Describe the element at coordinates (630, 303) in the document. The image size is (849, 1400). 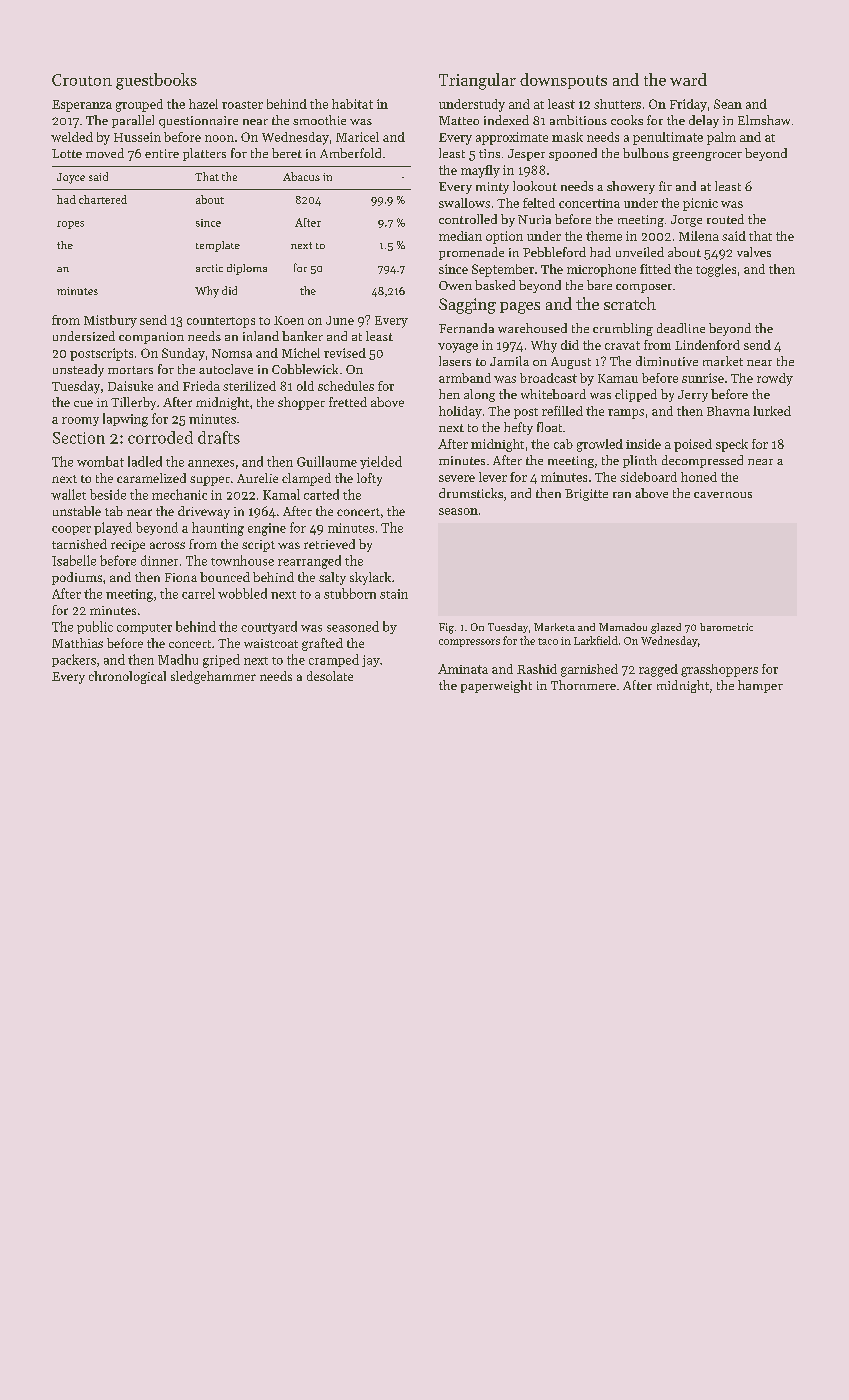
I see `scratch` at that location.
